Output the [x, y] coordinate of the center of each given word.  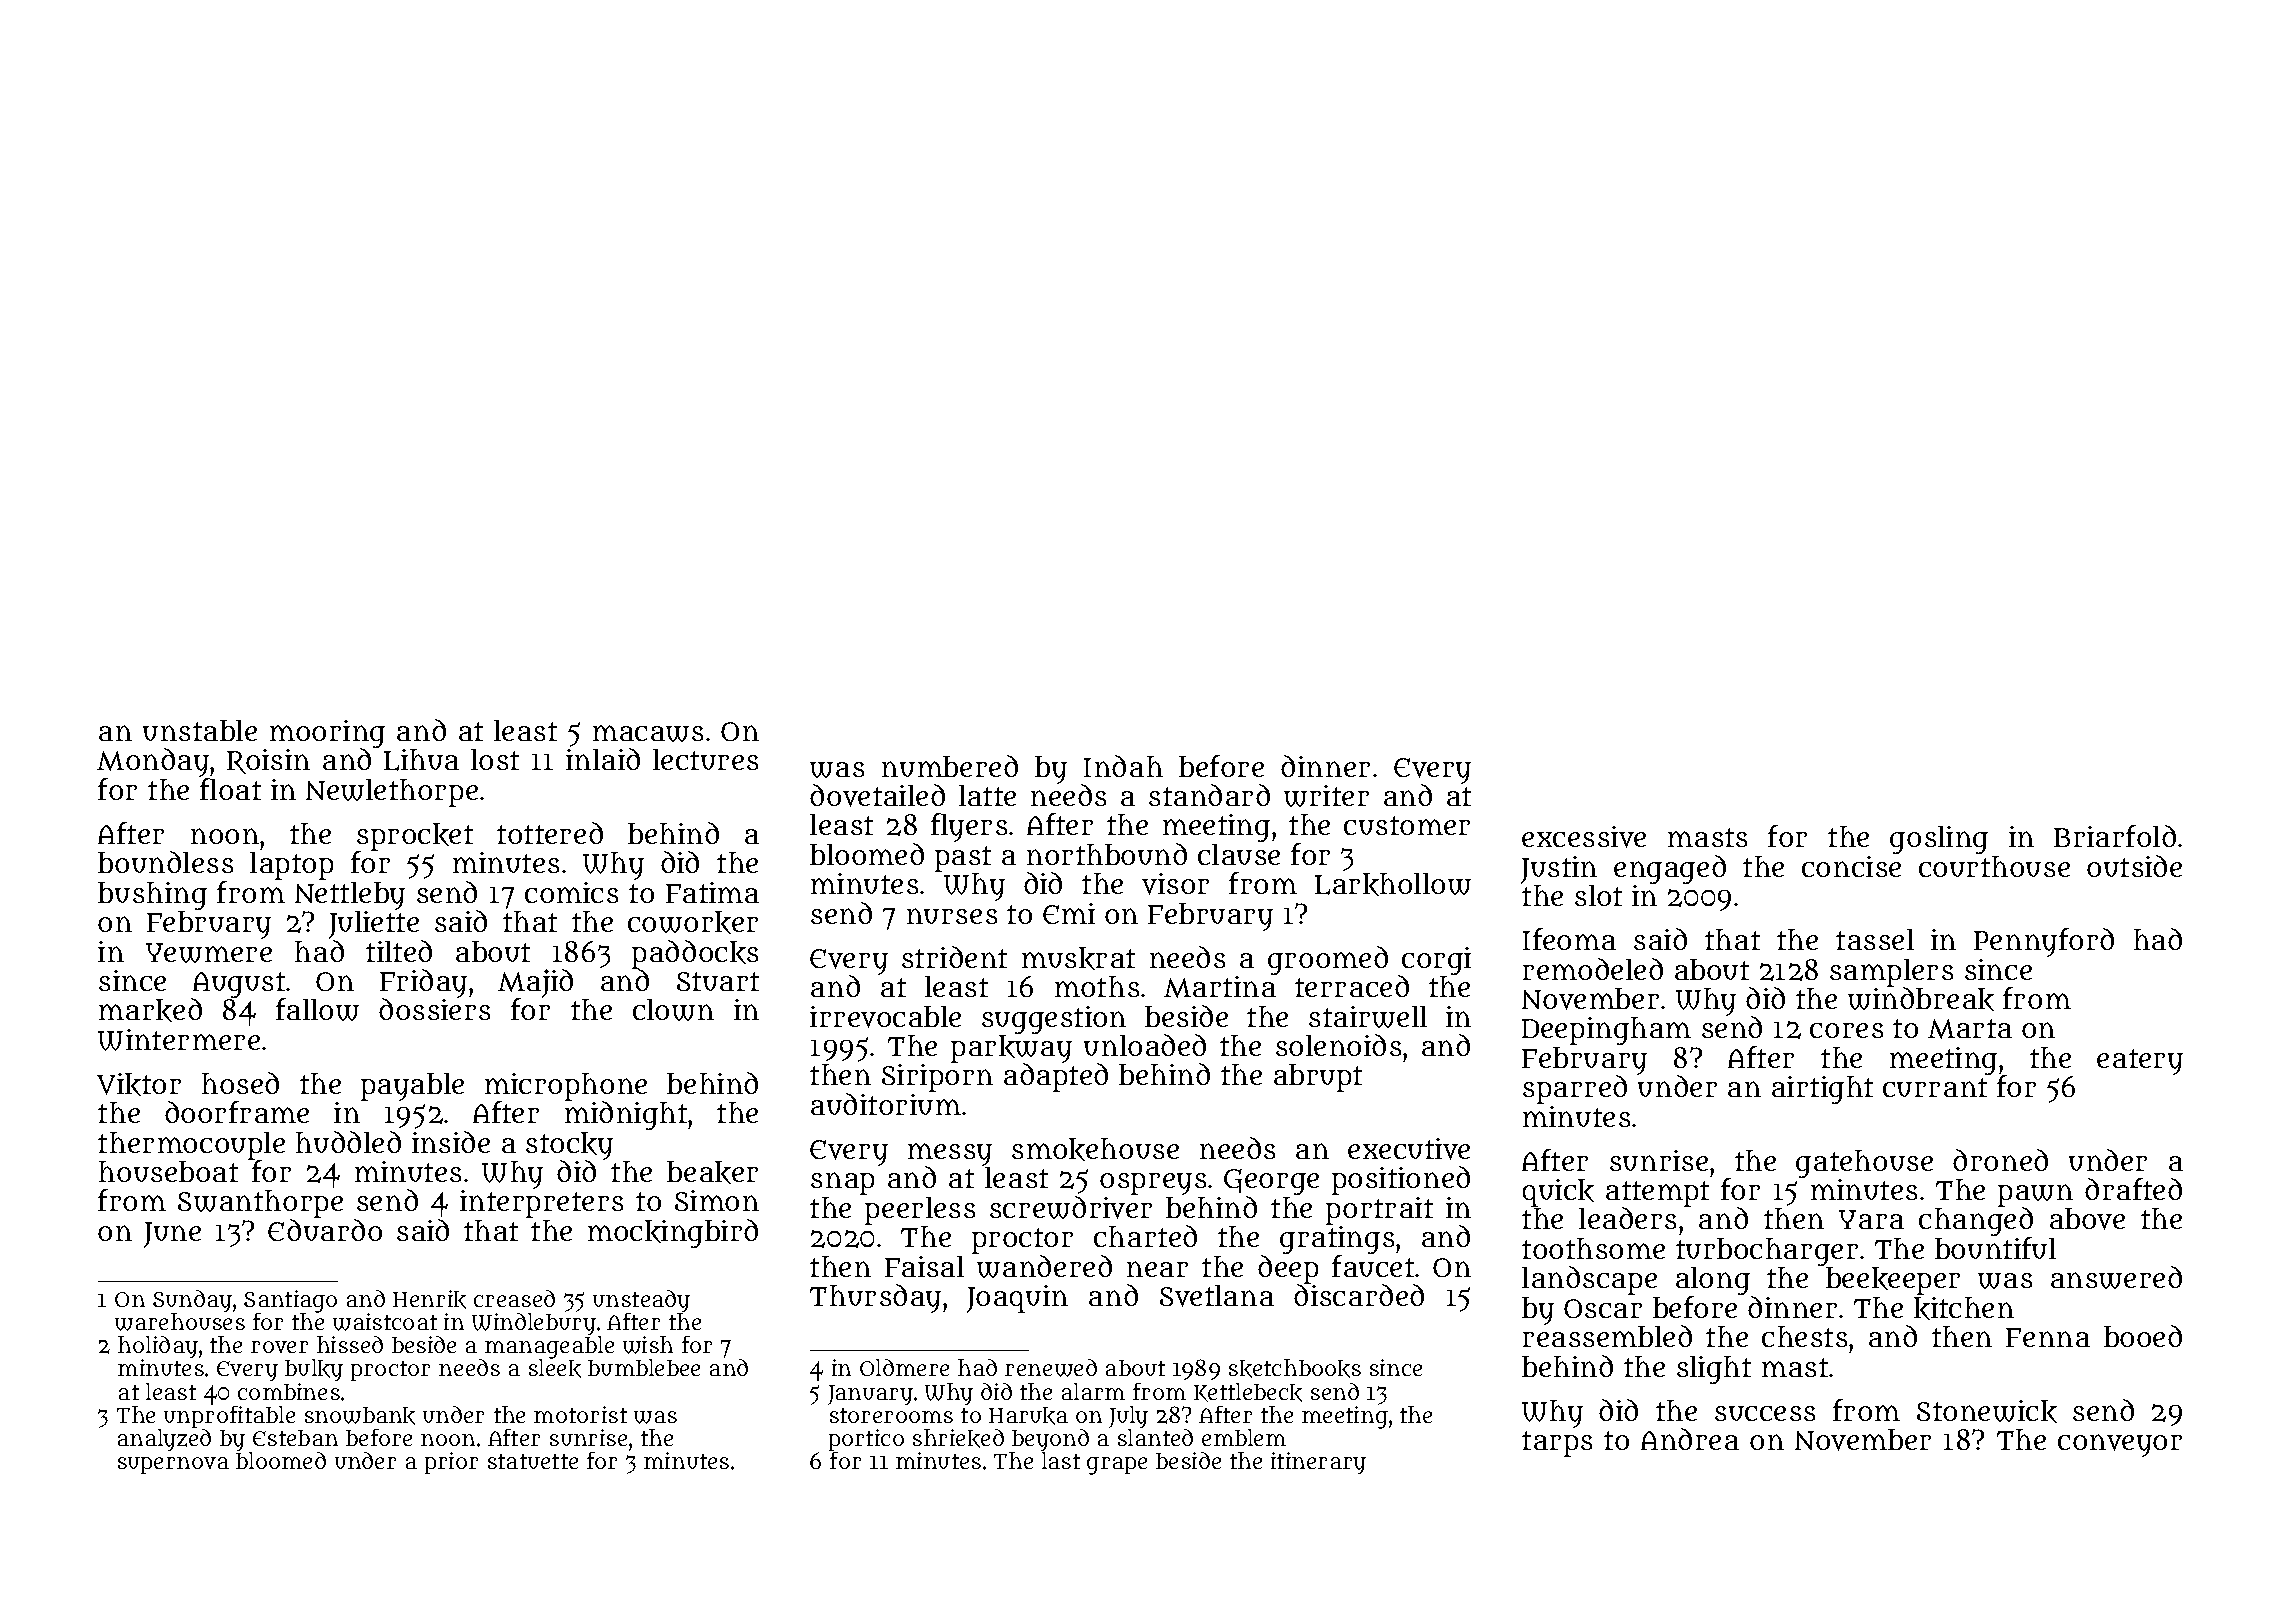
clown [673, 1010]
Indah [1123, 766]
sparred [1575, 1089]
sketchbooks [1295, 1368]
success [1765, 1413]
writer [1326, 796]
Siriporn [937, 1078]
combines [289, 1391]
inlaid [603, 759]
